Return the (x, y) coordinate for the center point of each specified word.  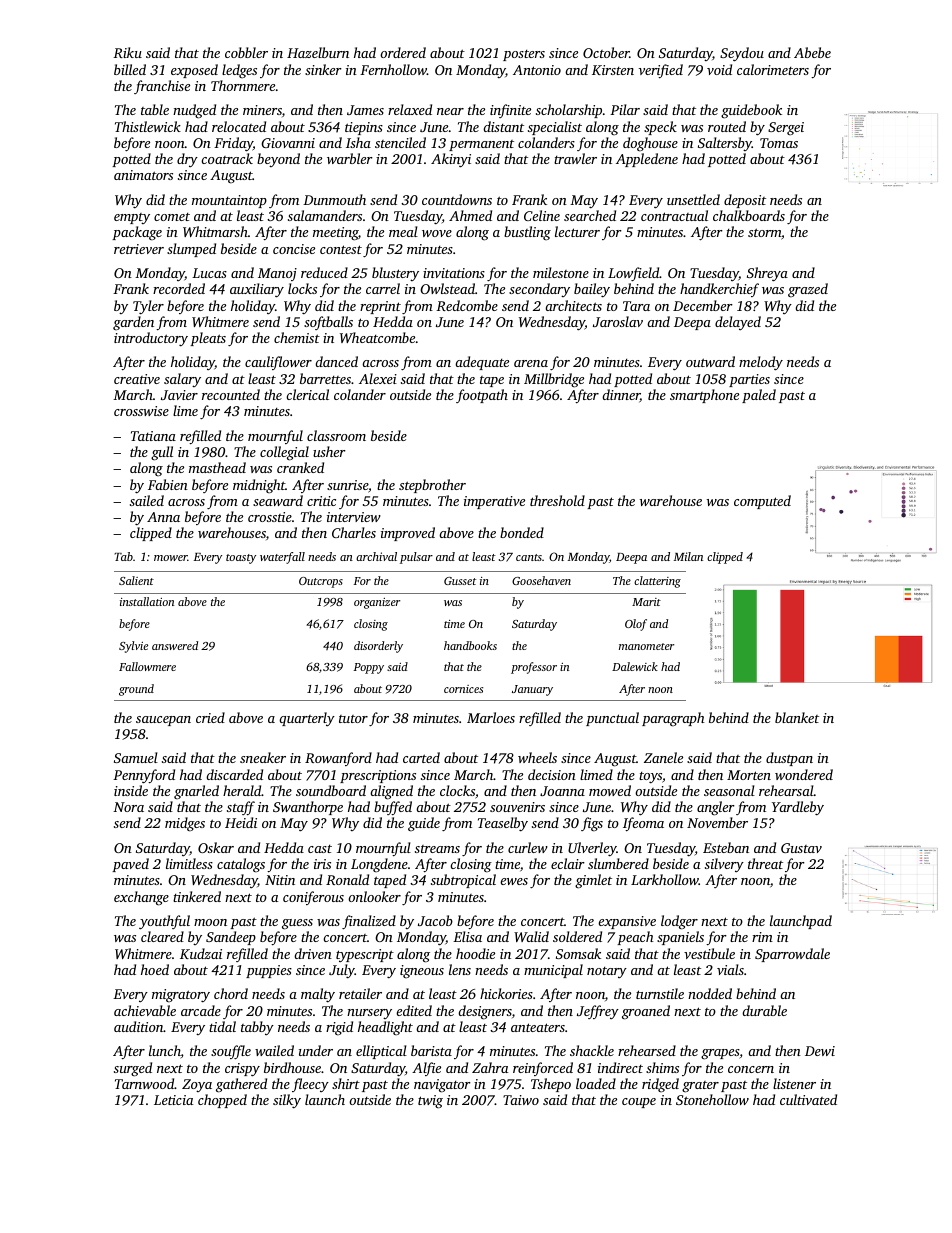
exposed (194, 71)
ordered (403, 52)
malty (318, 995)
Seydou (742, 54)
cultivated (808, 1099)
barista (431, 1050)
